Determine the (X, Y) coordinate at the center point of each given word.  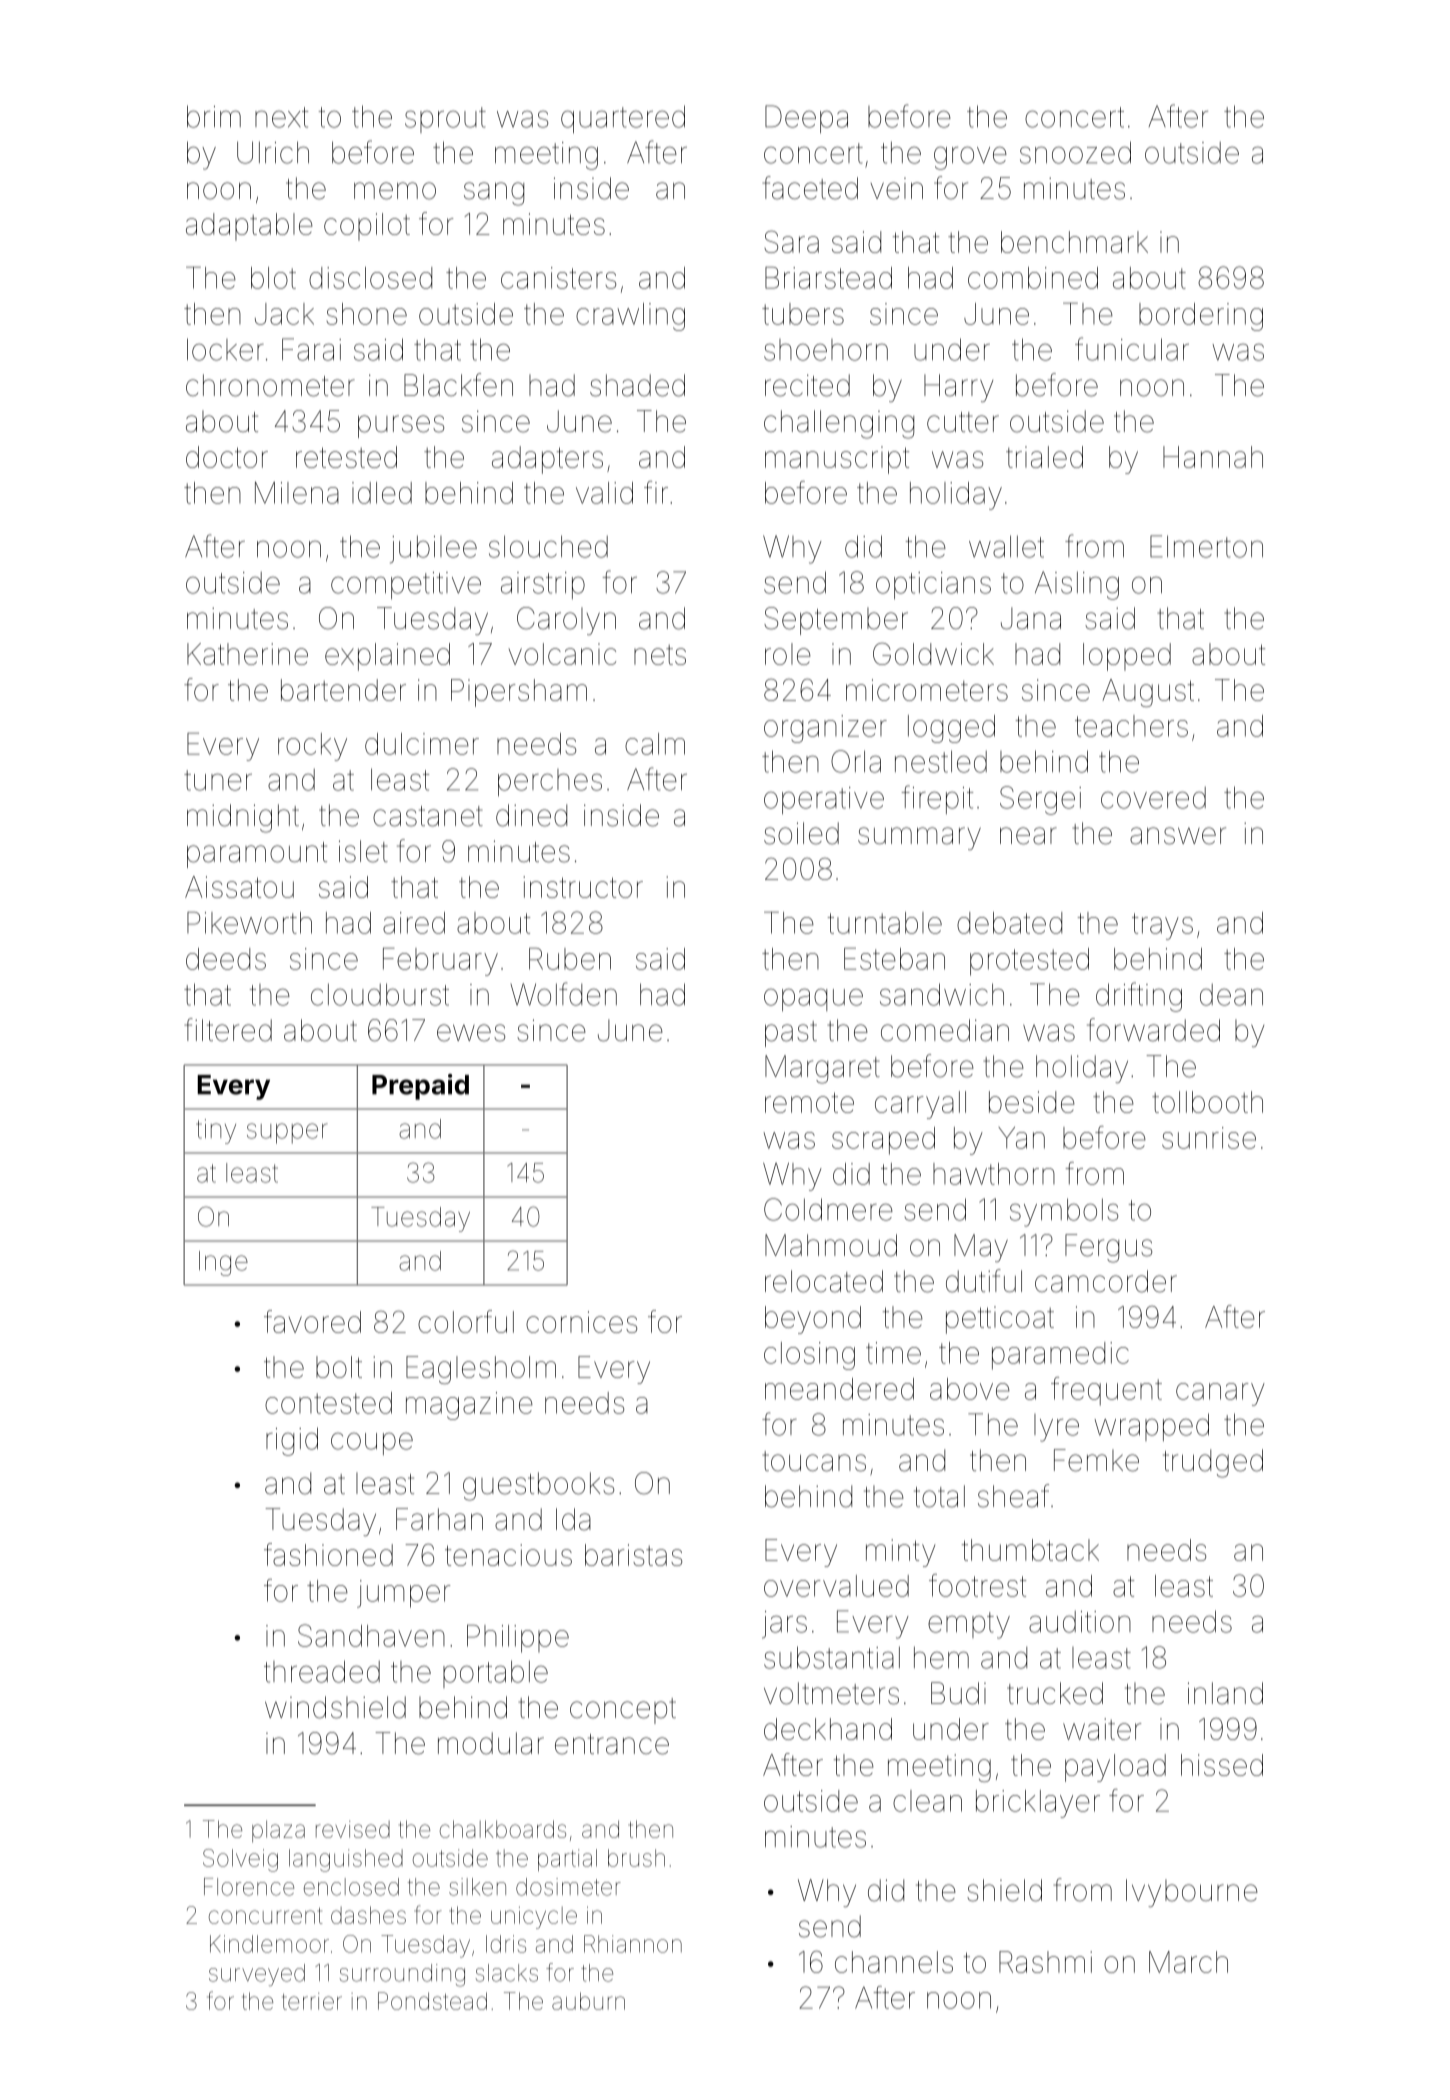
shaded (637, 385)
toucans (814, 1461)
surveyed (257, 1975)
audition (1080, 1622)
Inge (223, 1263)
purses (401, 426)
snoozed (1075, 152)
